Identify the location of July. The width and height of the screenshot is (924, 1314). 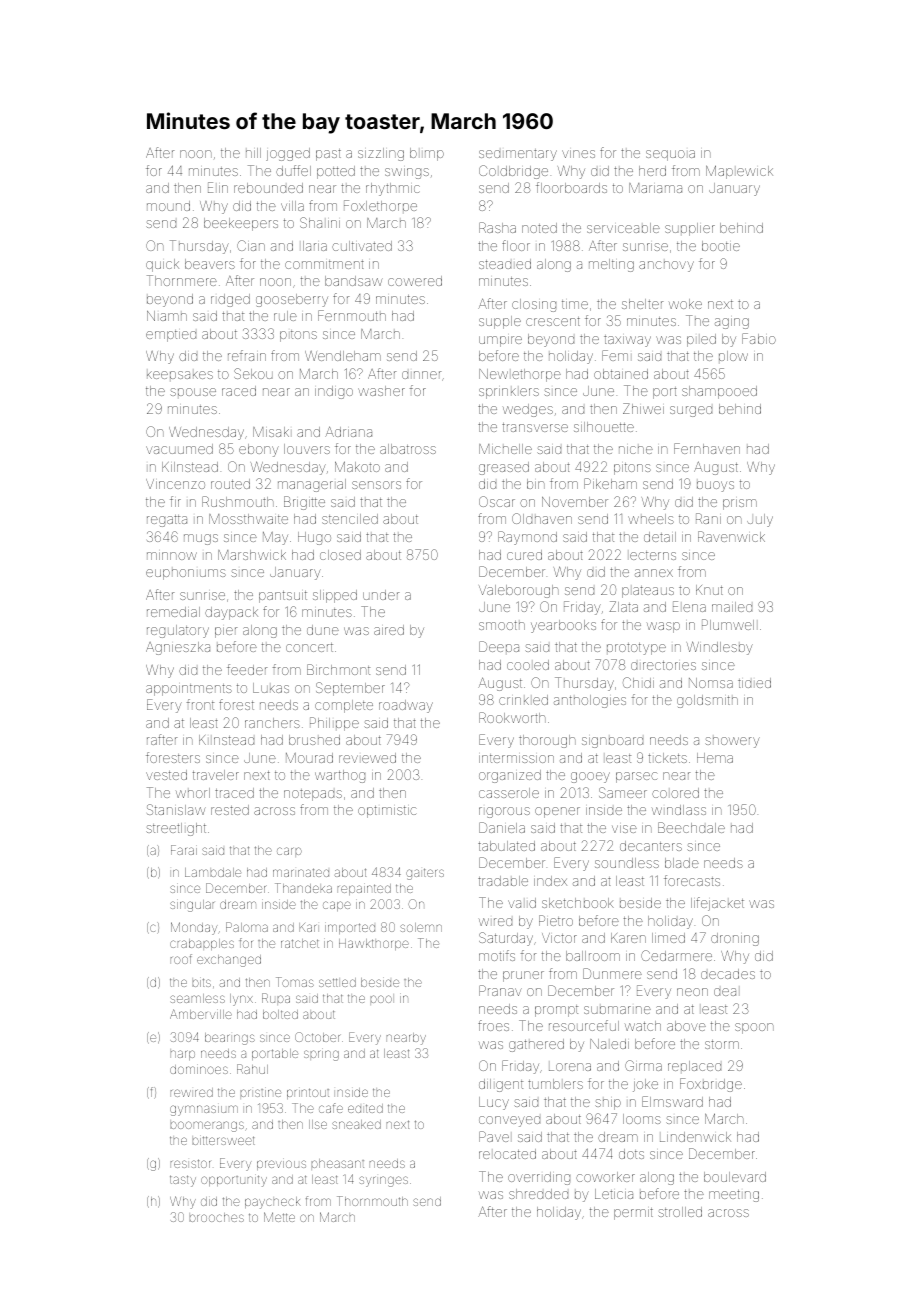
(760, 520).
